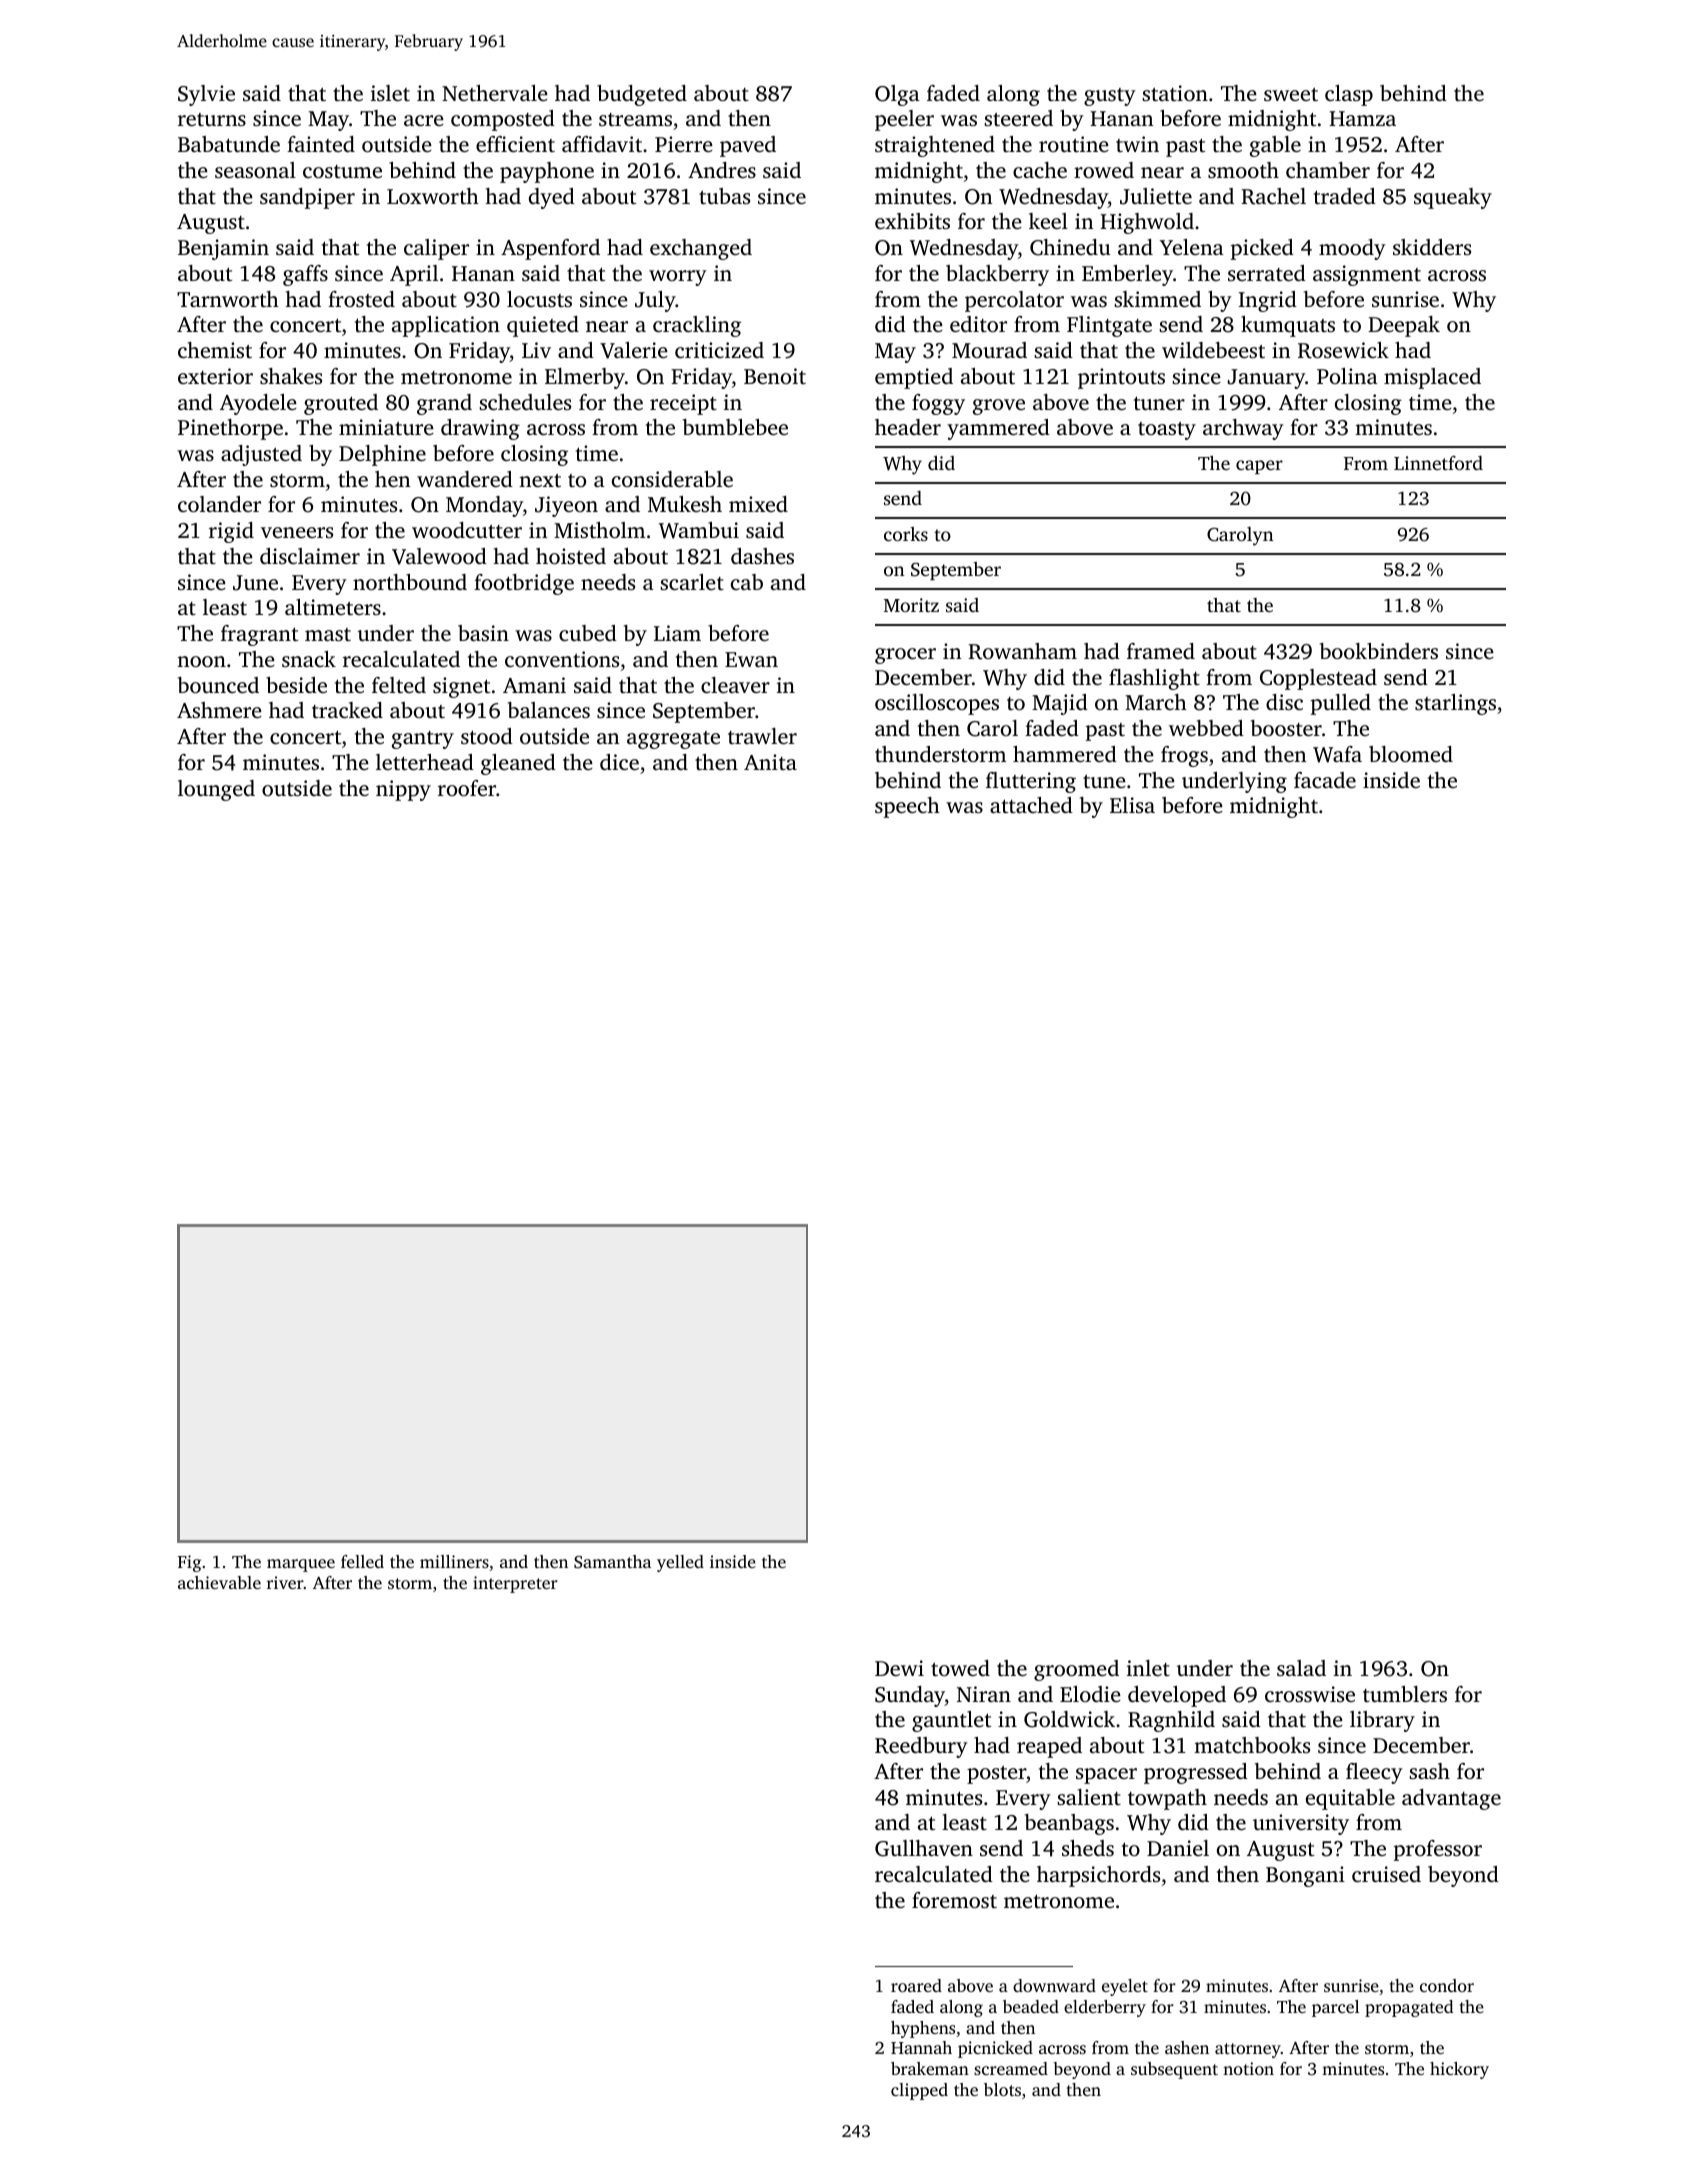 The width and height of the page is (1683, 2178). I want to click on nippy, so click(403, 790).
